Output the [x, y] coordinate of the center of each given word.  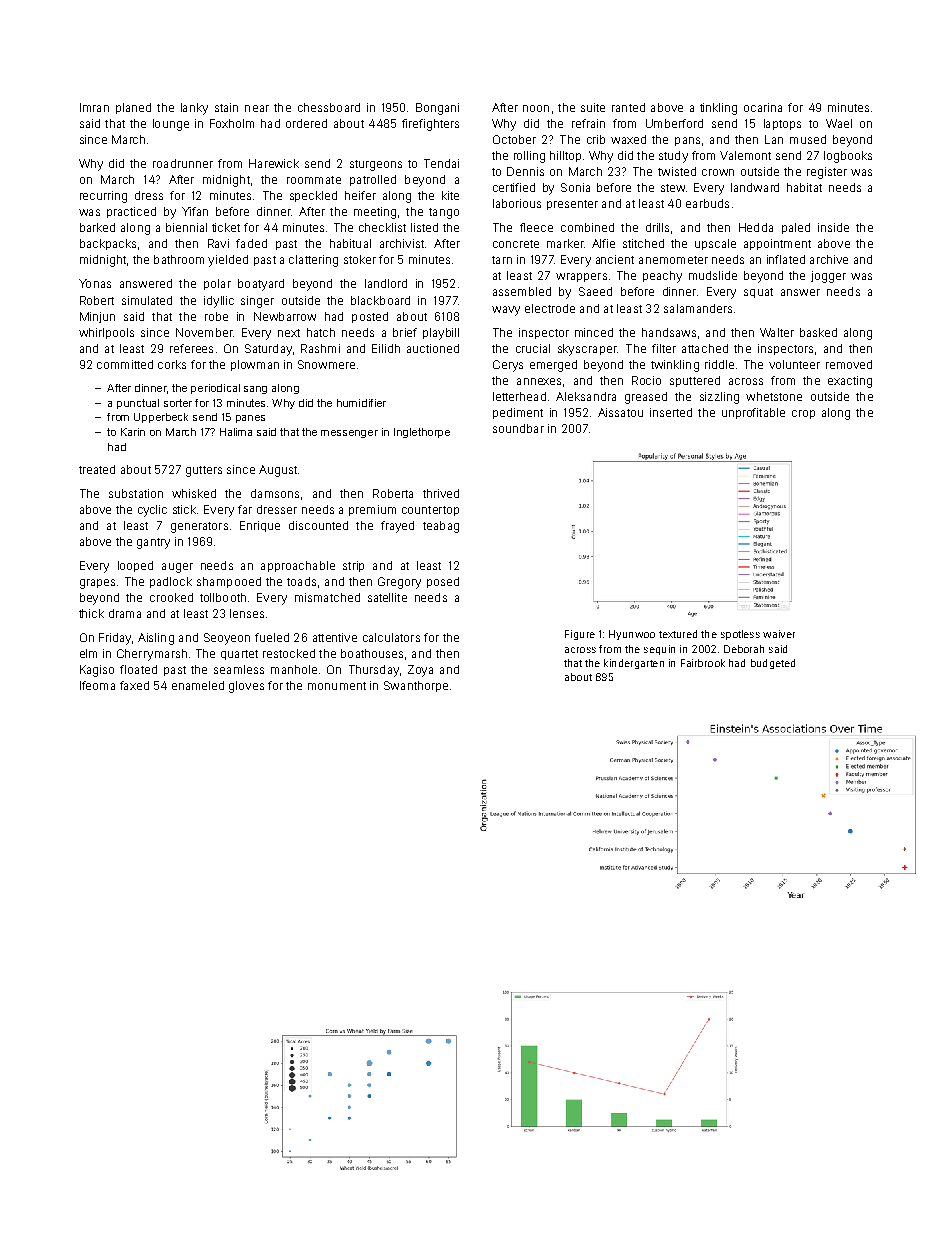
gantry [153, 543]
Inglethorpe [422, 433]
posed [443, 582]
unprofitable [753, 413]
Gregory [399, 583]
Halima [236, 432]
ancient [615, 259]
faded [251, 243]
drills [657, 227]
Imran [94, 107]
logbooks [848, 157]
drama [125, 613]
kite [450, 195]
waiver [779, 634]
